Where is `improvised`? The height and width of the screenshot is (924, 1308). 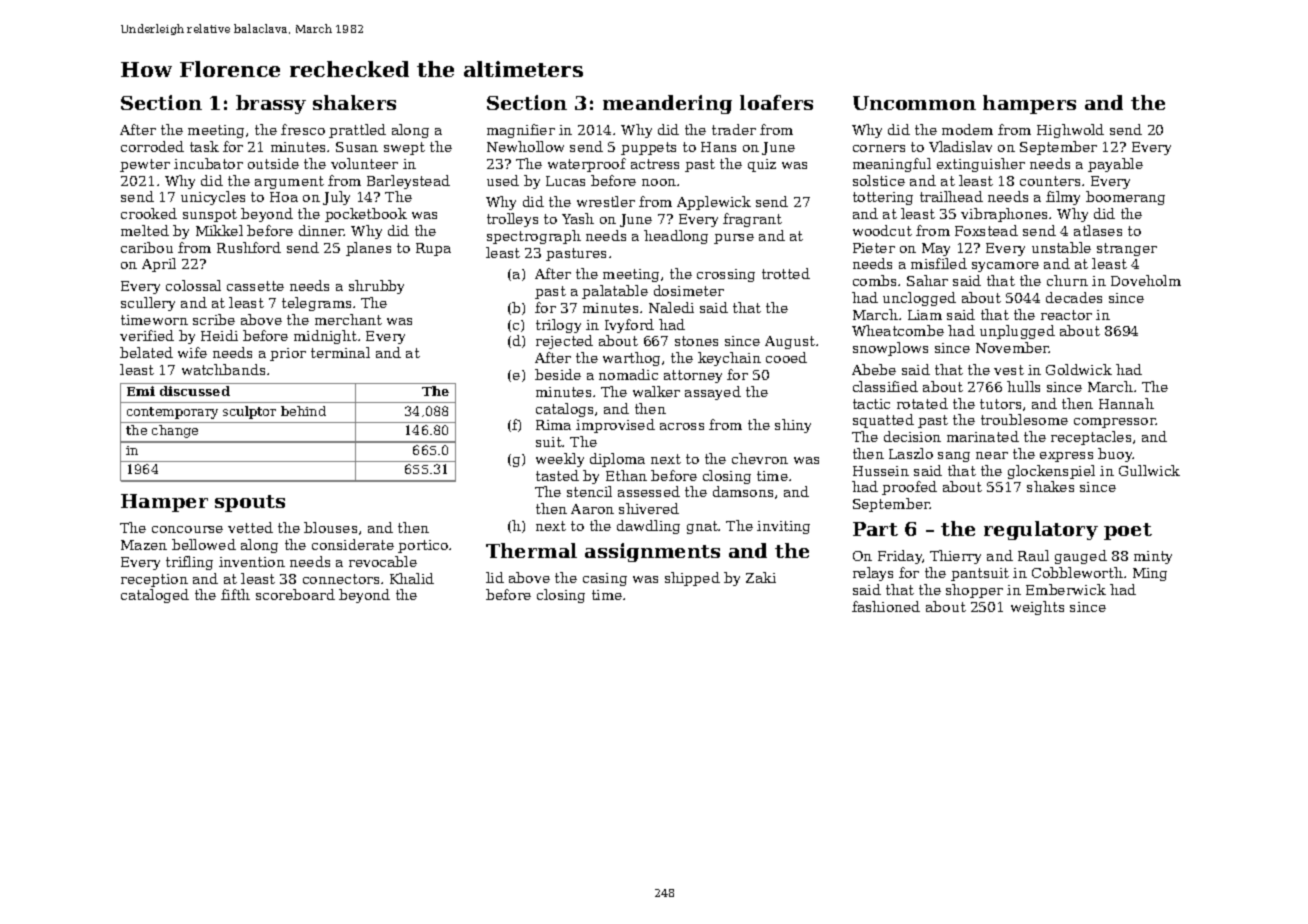 improvised is located at coordinates (615, 426).
